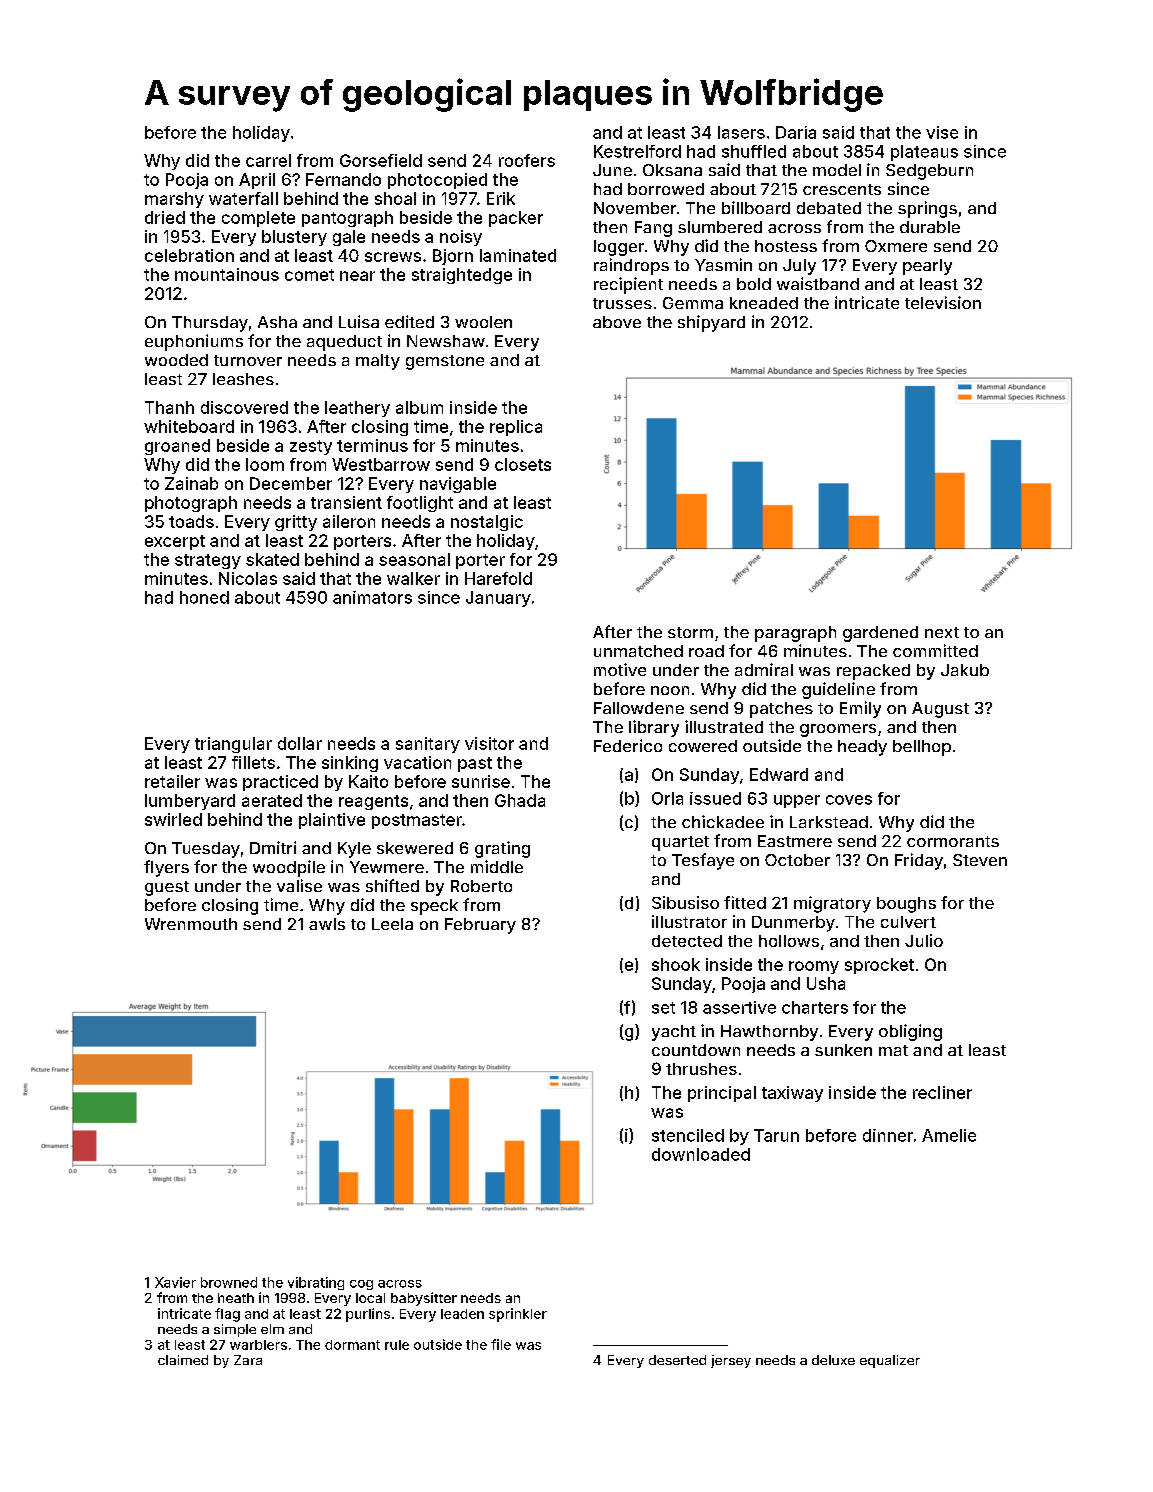  I want to click on above, so click(617, 322).
